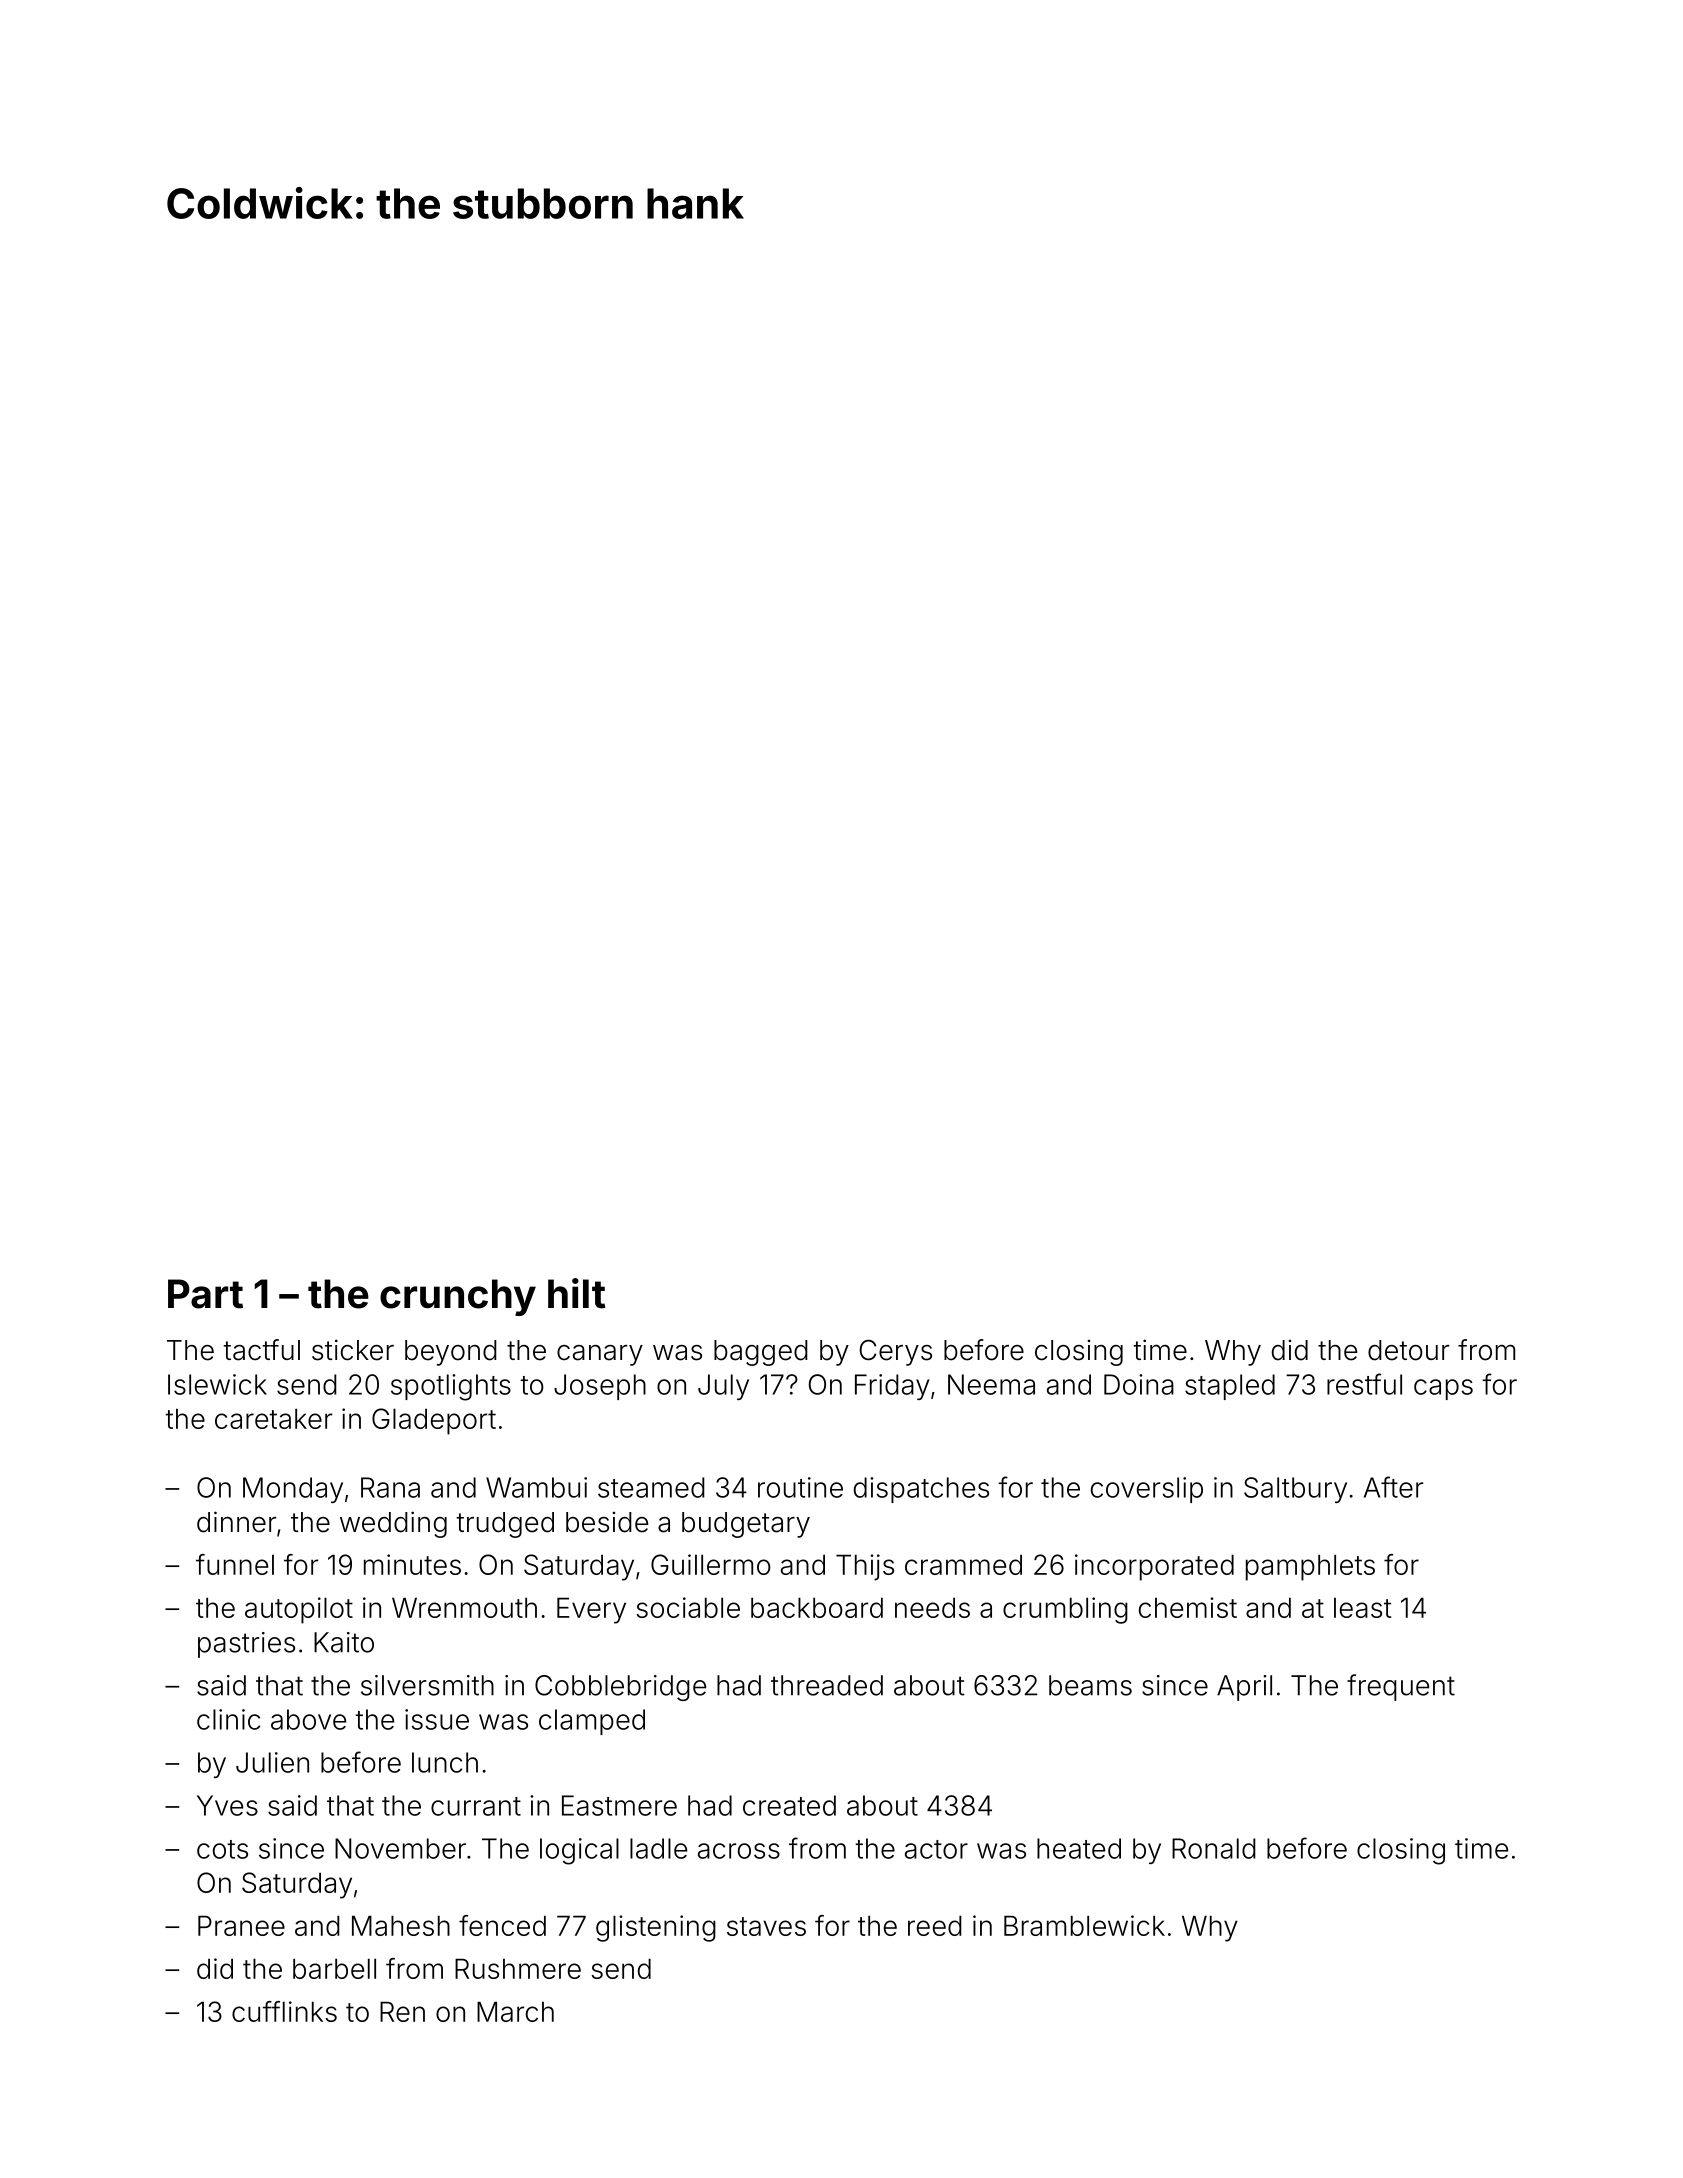 This document has height=2178, width=1683. Describe the element at coordinates (1214, 1848) in the document. I see `Ronald` at that location.
